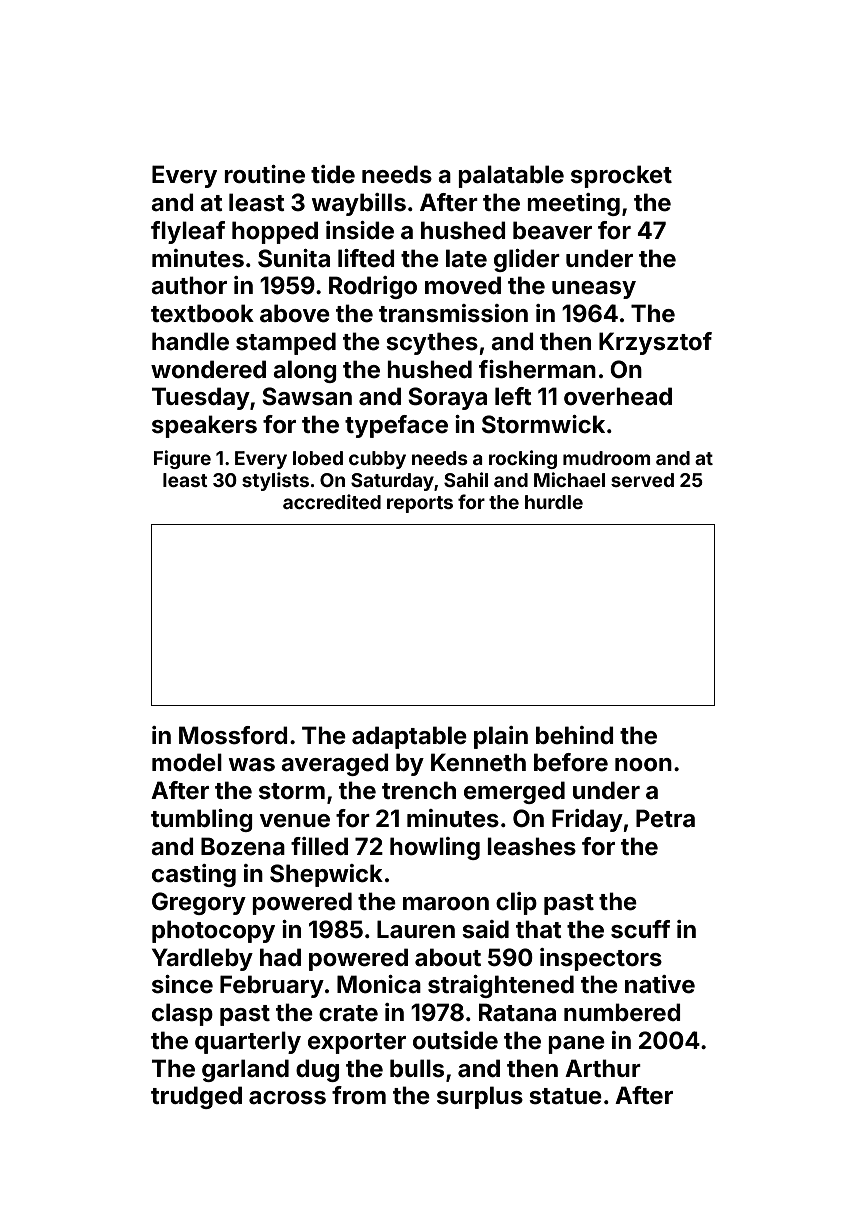  What do you see at coordinates (643, 765) in the image?
I see `noon` at bounding box center [643, 765].
